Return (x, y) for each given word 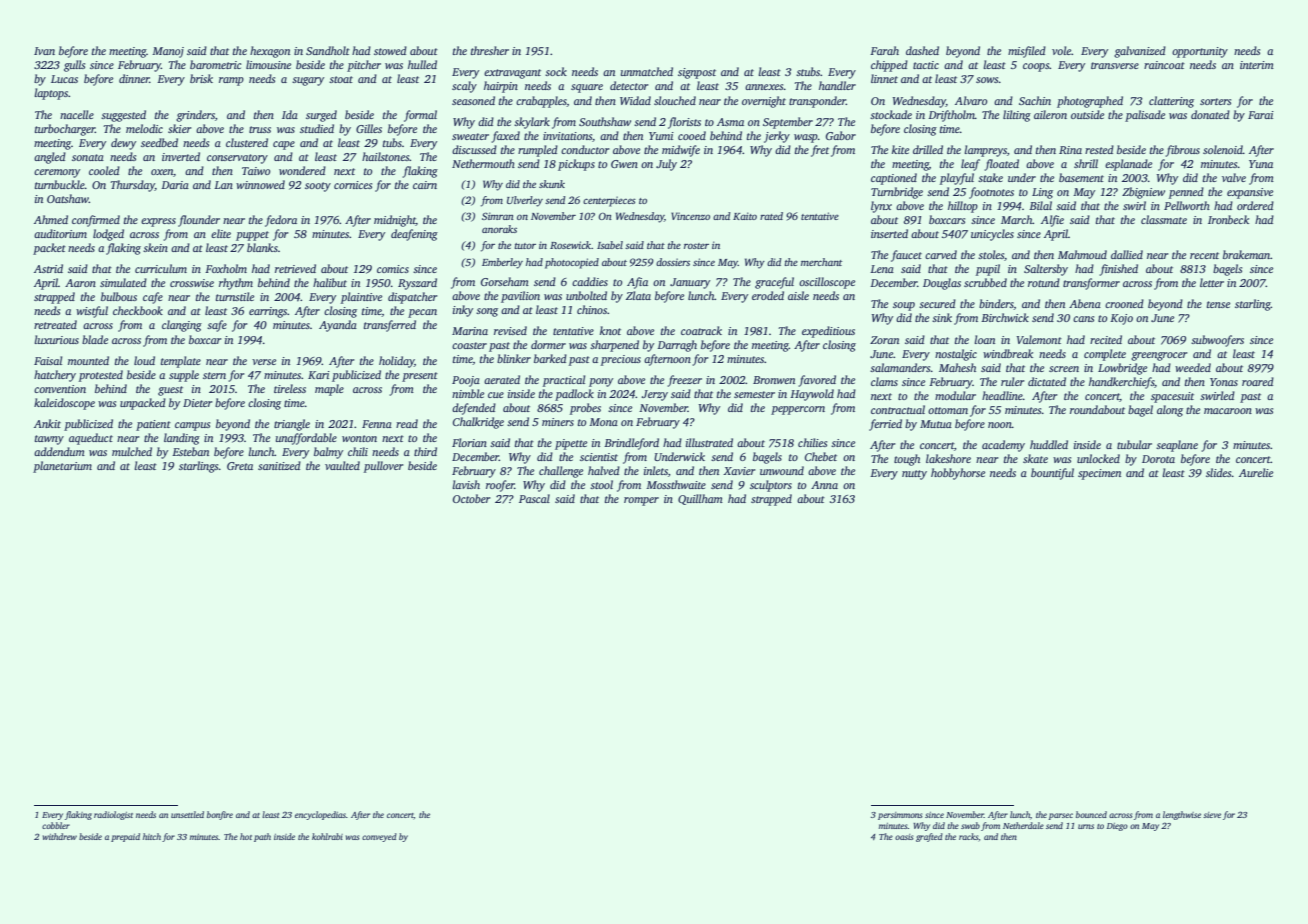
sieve (1212, 815)
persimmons (900, 816)
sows (987, 80)
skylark (532, 123)
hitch (152, 836)
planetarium (62, 467)
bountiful (1052, 474)
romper (641, 501)
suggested (123, 116)
